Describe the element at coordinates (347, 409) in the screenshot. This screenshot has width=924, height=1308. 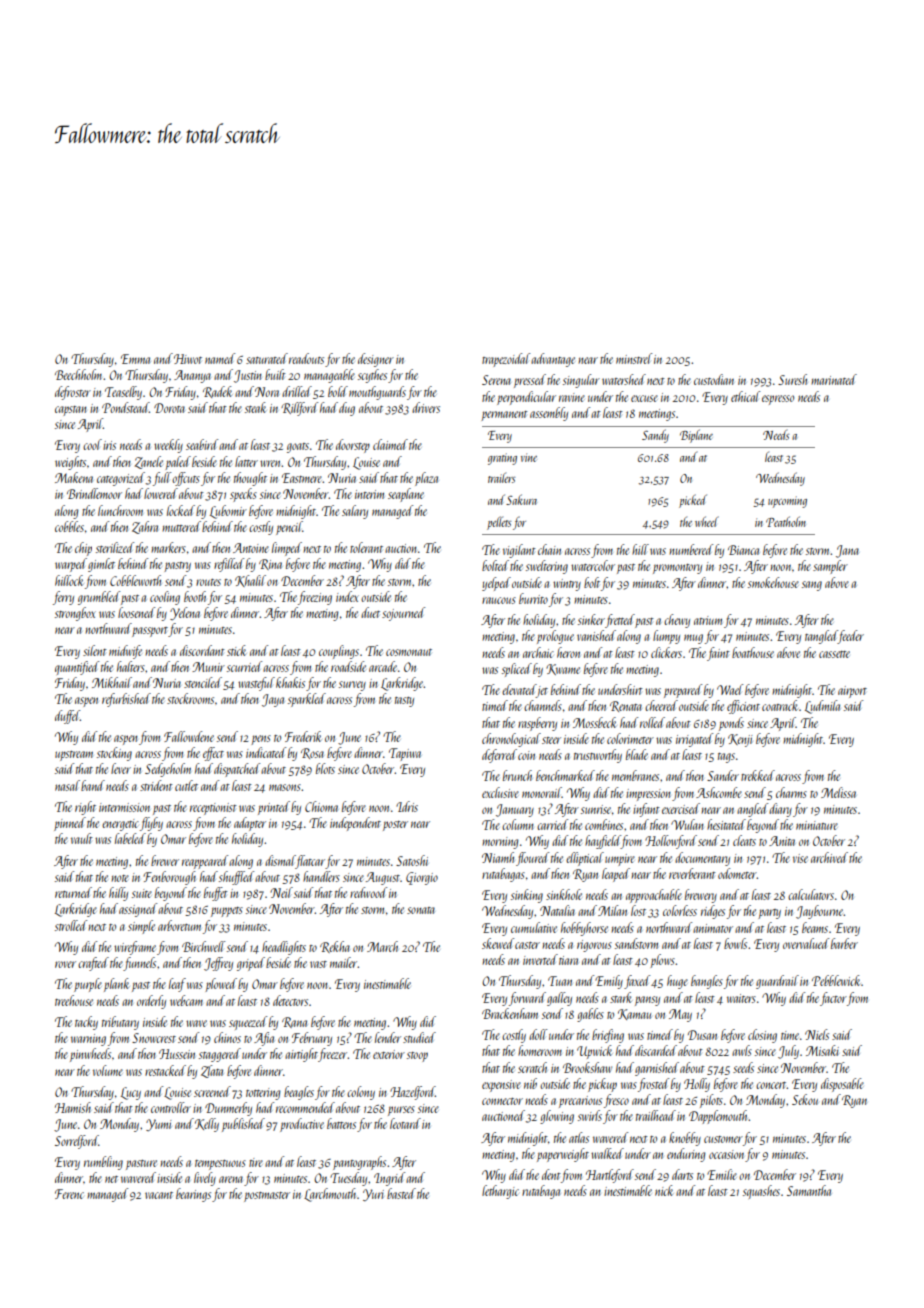
I see `dug` at that location.
